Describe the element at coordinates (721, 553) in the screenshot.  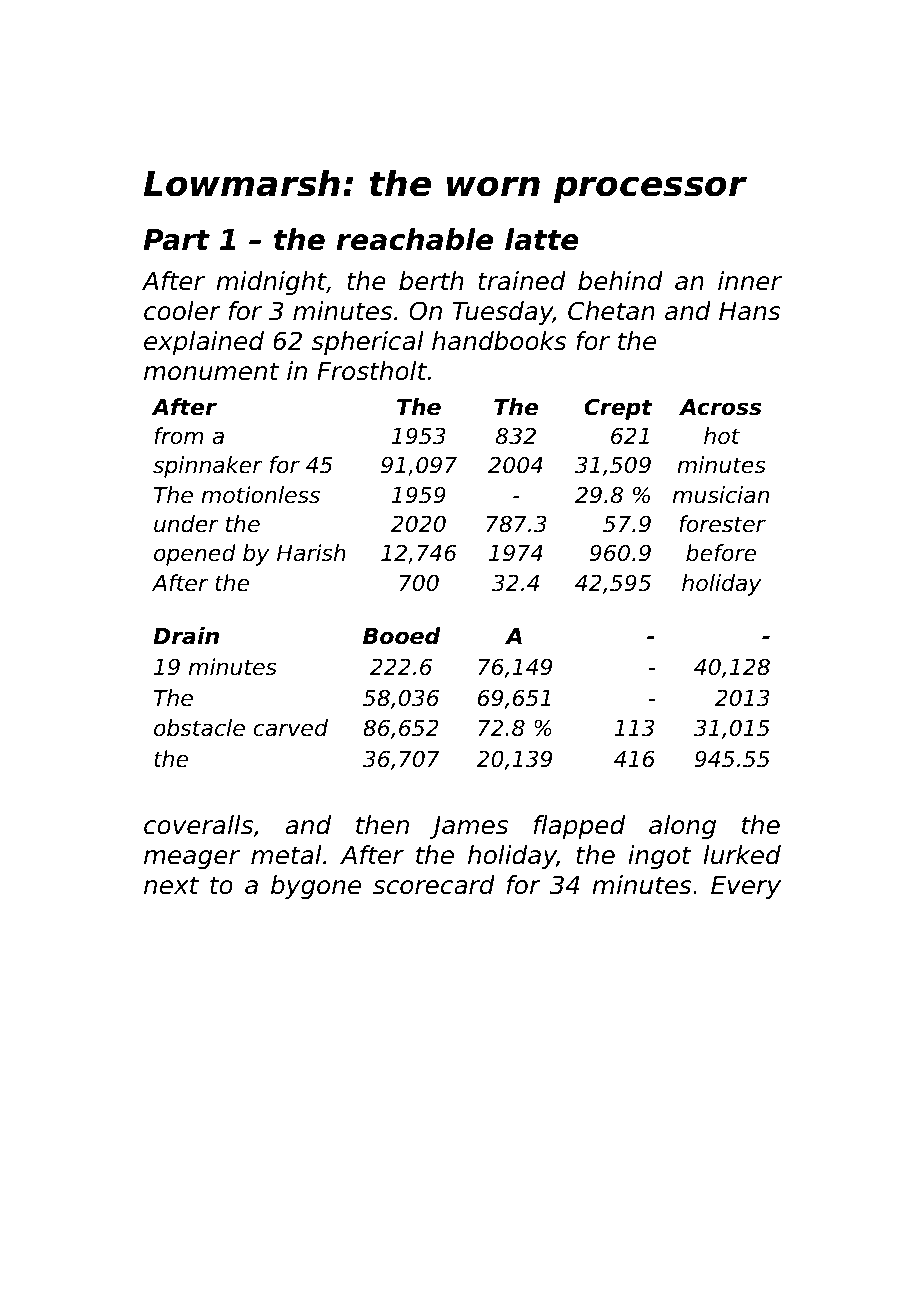
I see `before` at that location.
